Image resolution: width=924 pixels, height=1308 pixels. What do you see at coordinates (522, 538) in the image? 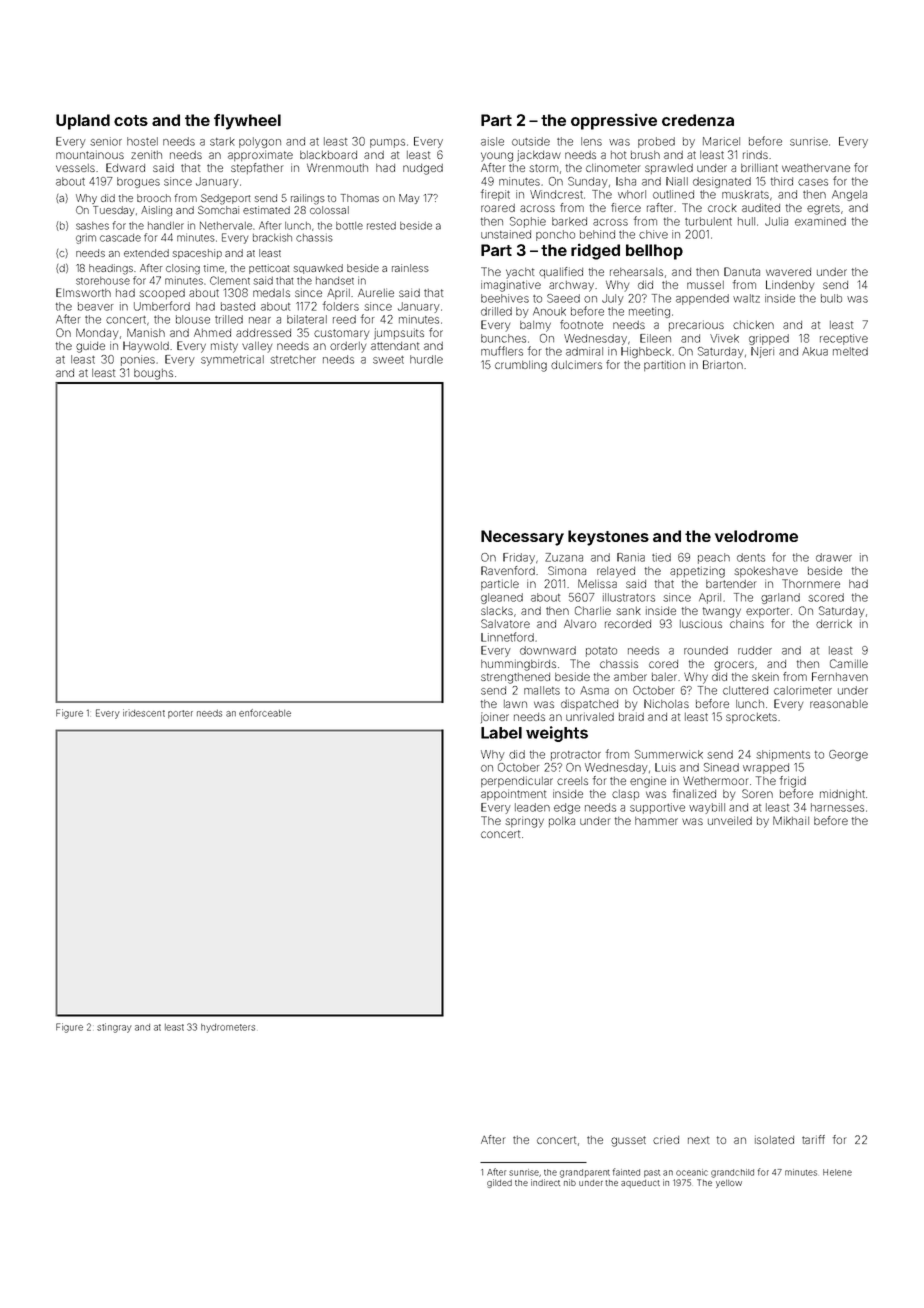
I see `Necessary` at bounding box center [522, 538].
